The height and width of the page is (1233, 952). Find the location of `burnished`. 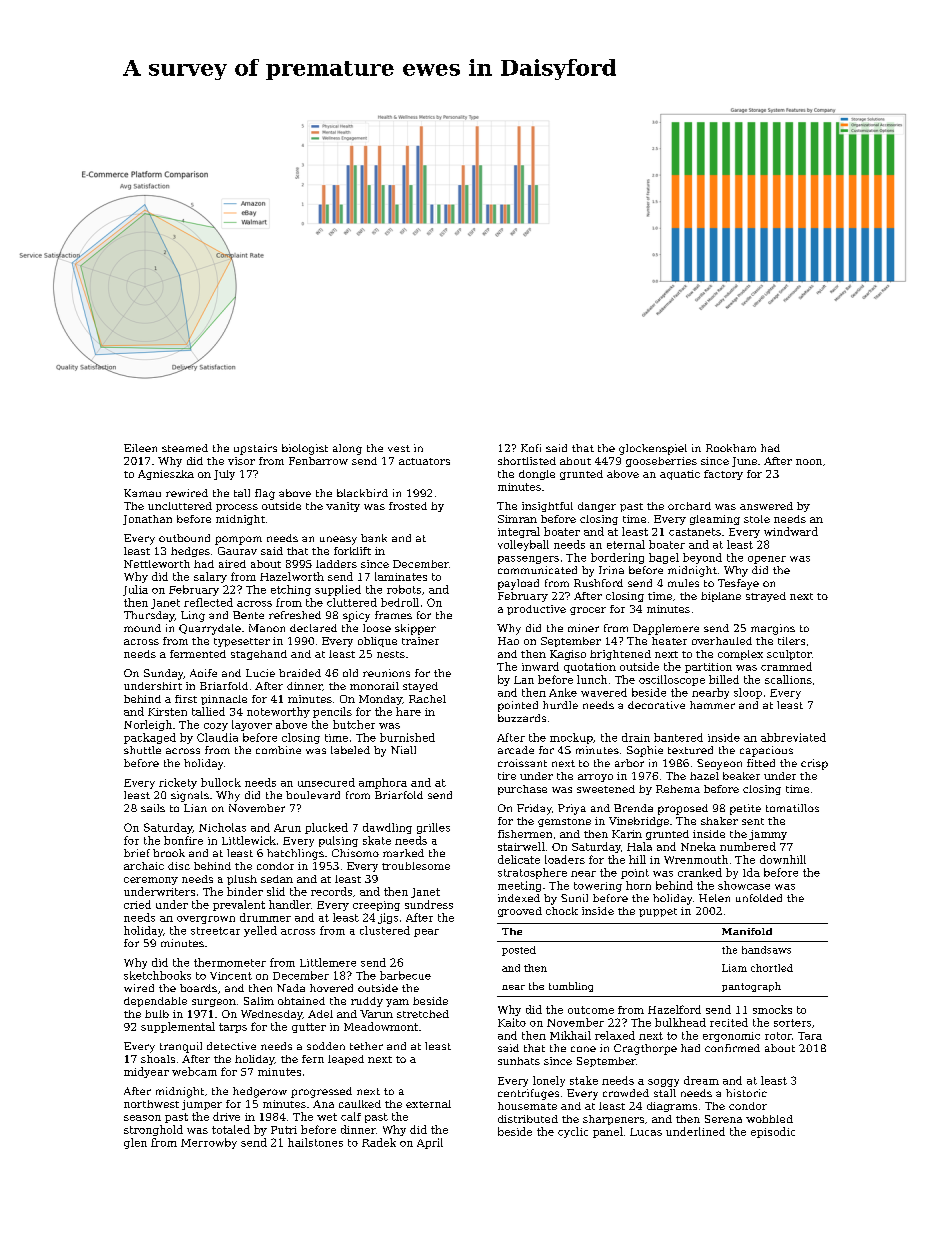

burnished is located at coordinates (407, 737).
